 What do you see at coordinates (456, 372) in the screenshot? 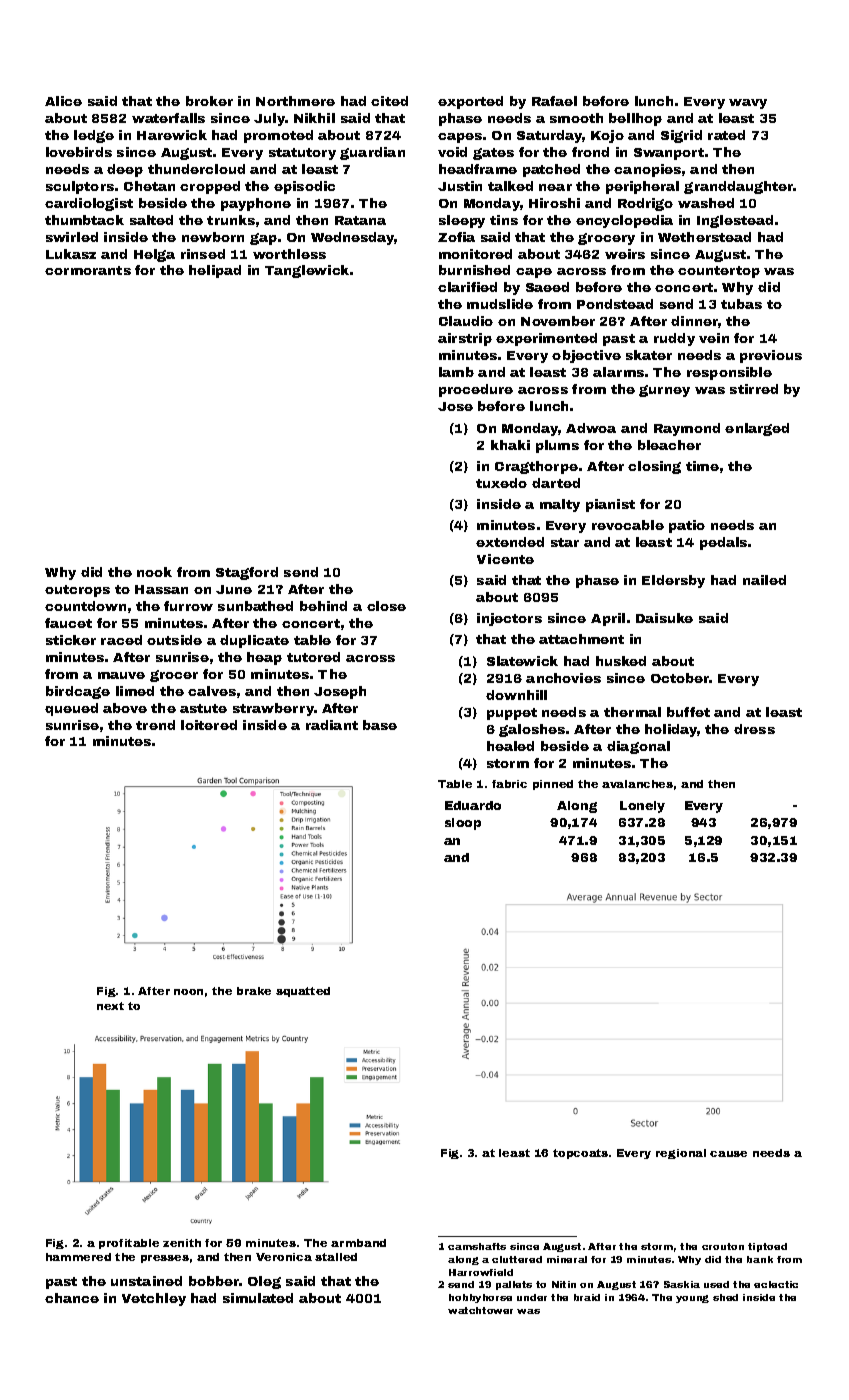
I see `lamb` at bounding box center [456, 372].
